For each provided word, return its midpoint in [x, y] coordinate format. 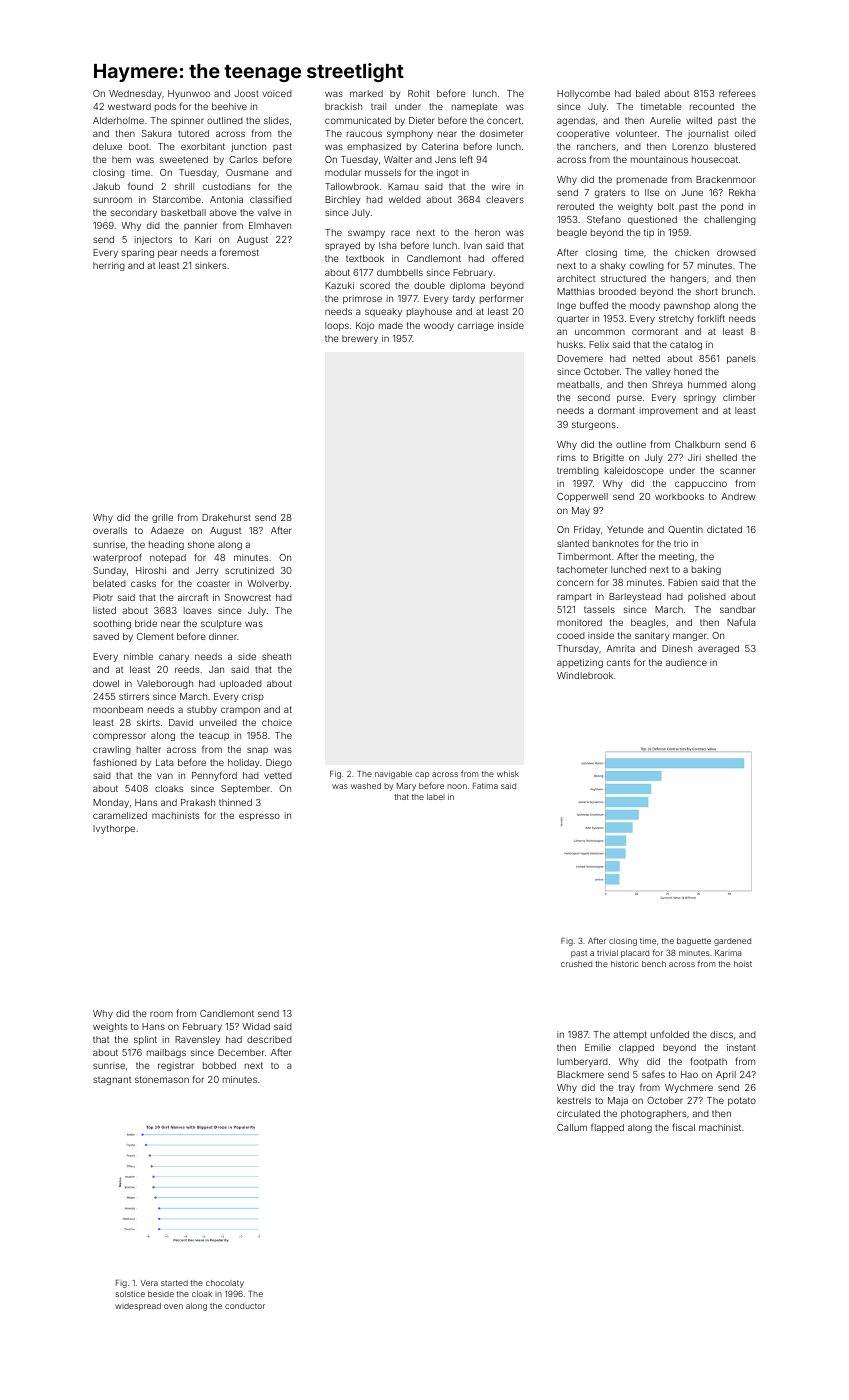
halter [149, 749]
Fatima [485, 786]
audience [686, 662]
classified [271, 199]
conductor [245, 1306]
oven [173, 1306]
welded [405, 199]
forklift [711, 318]
